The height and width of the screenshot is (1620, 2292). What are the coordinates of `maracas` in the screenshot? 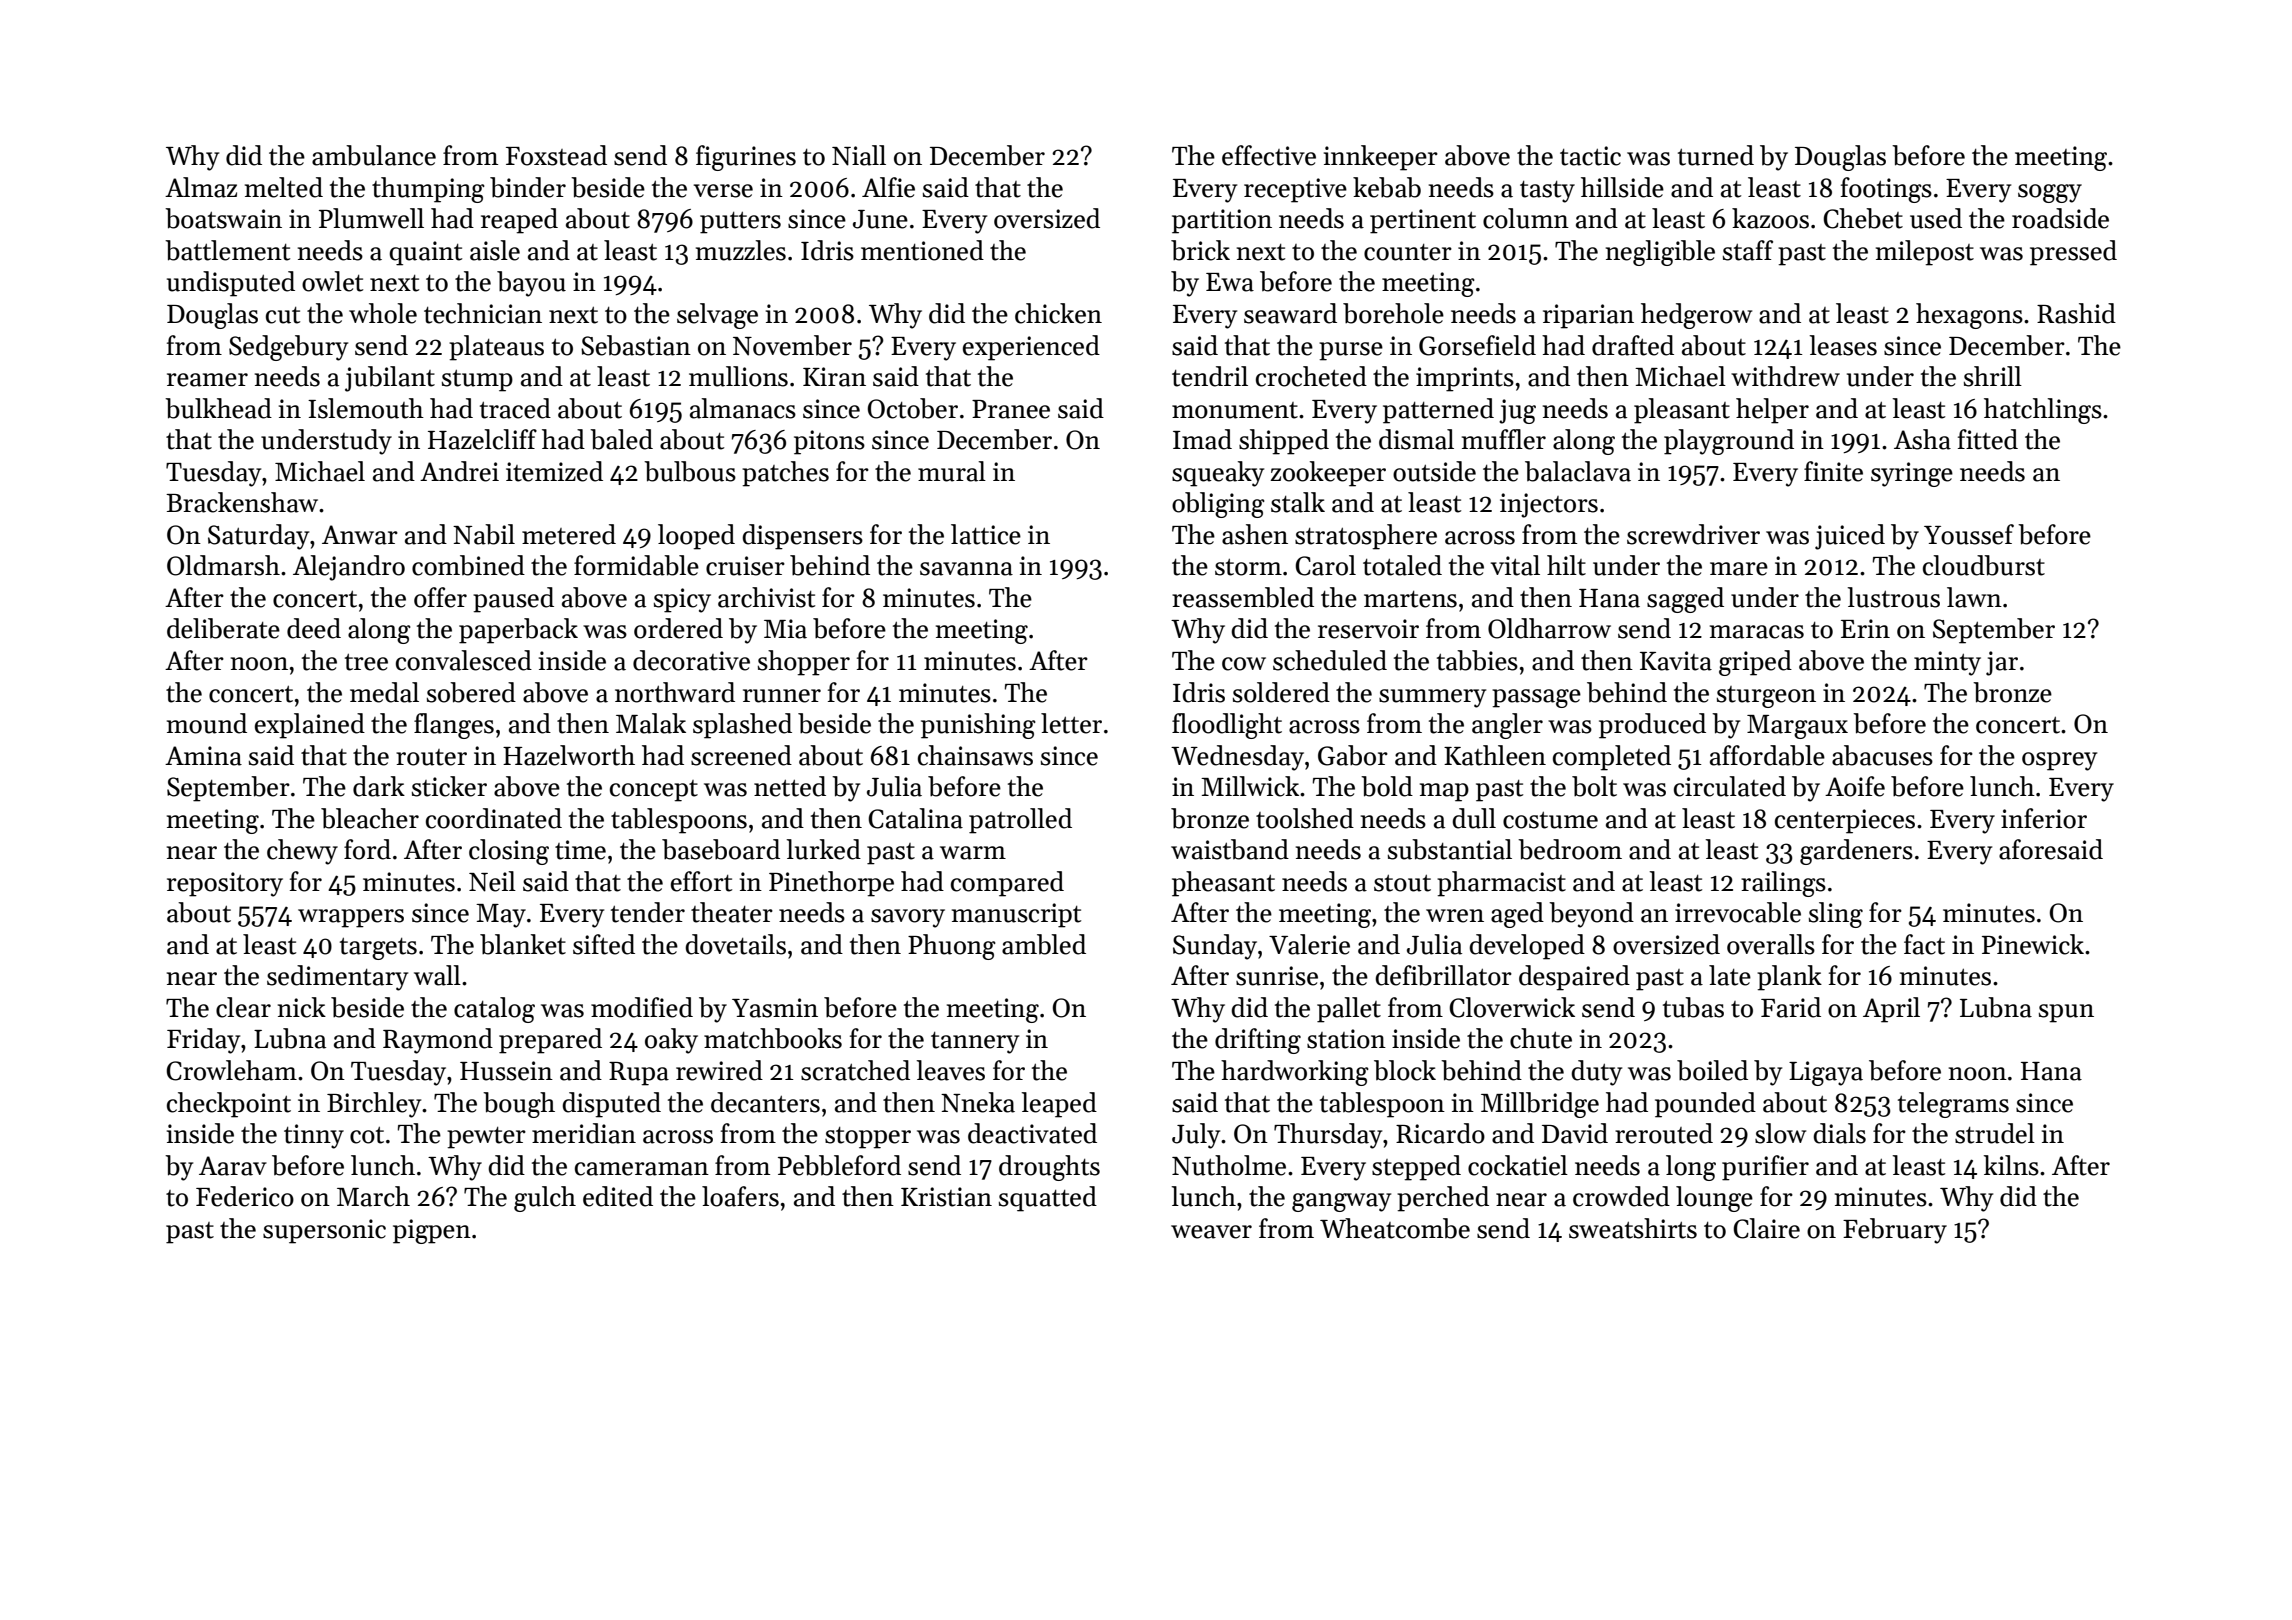 It's located at (1757, 632).
